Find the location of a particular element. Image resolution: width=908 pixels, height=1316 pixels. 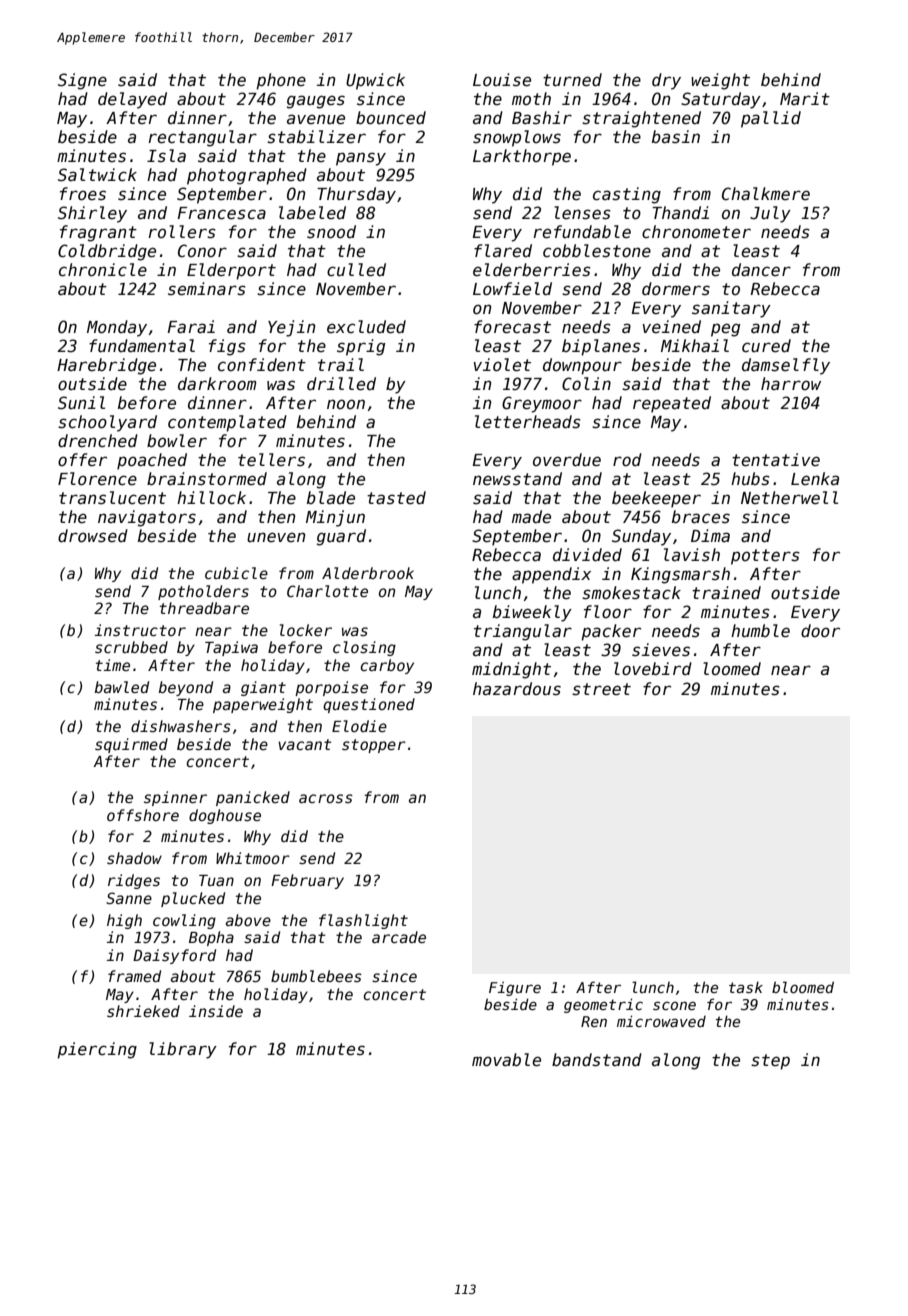

squirmed is located at coordinates (131, 745).
